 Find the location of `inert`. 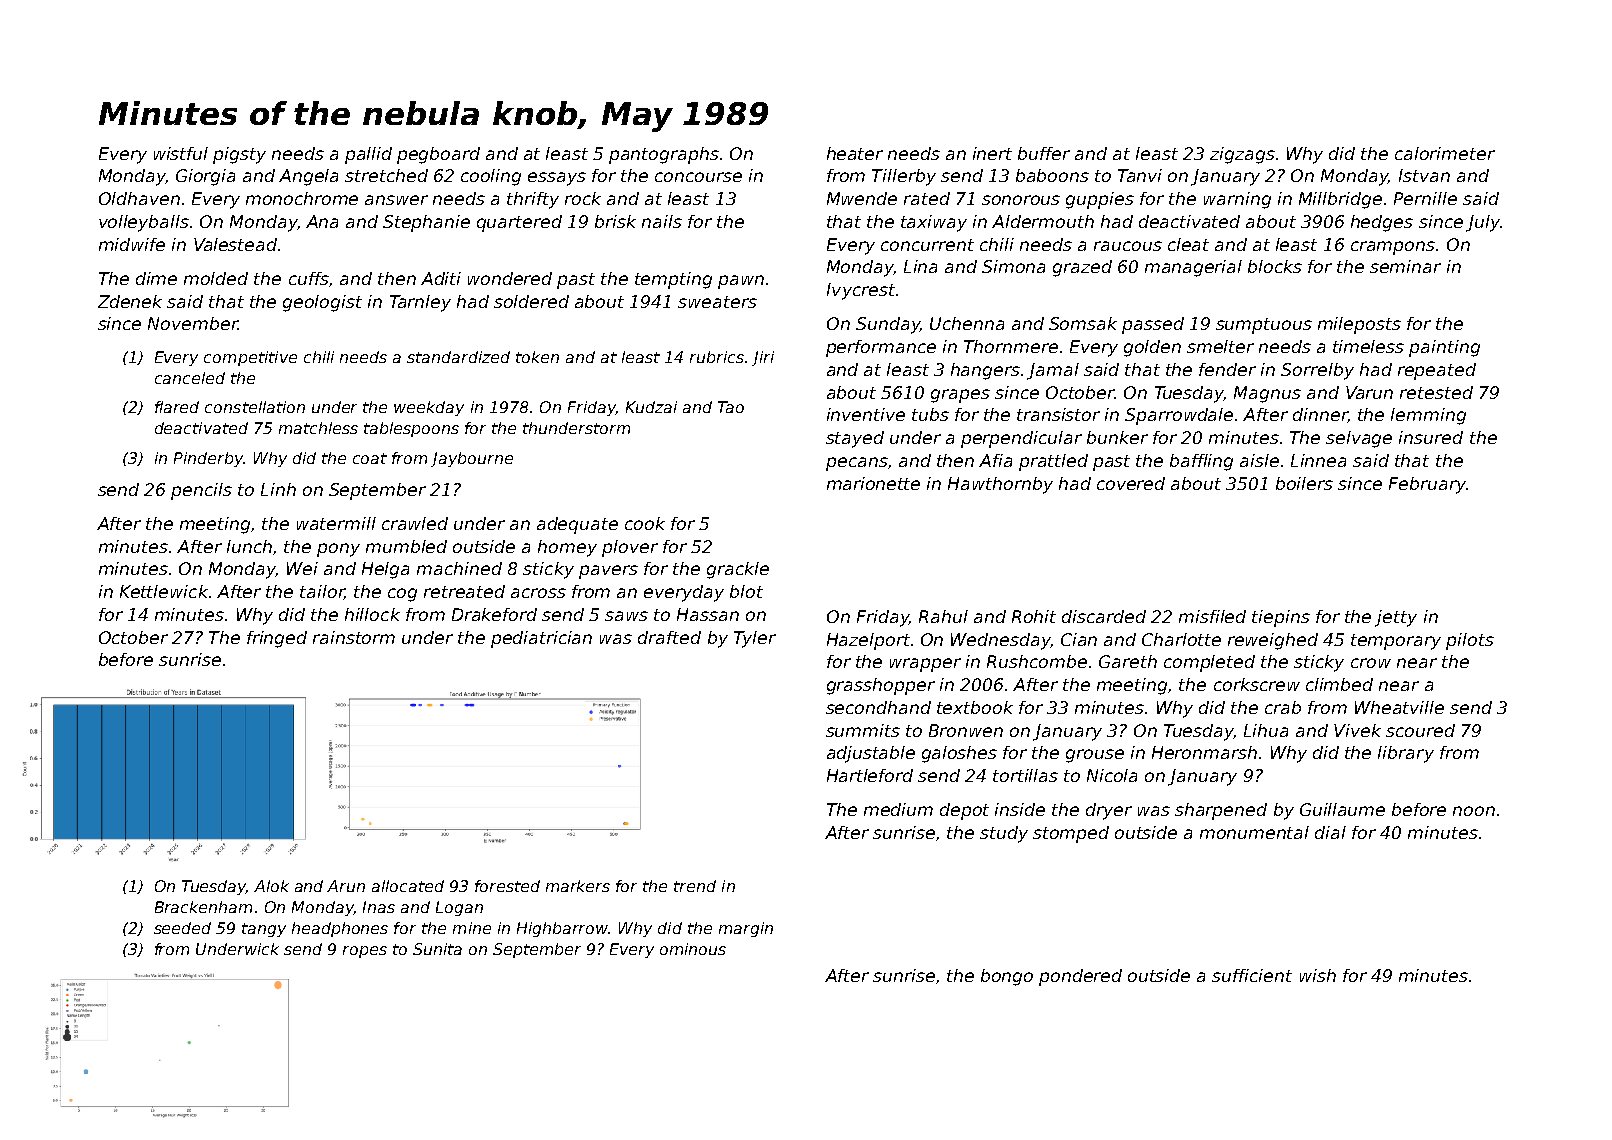

inert is located at coordinates (992, 153).
